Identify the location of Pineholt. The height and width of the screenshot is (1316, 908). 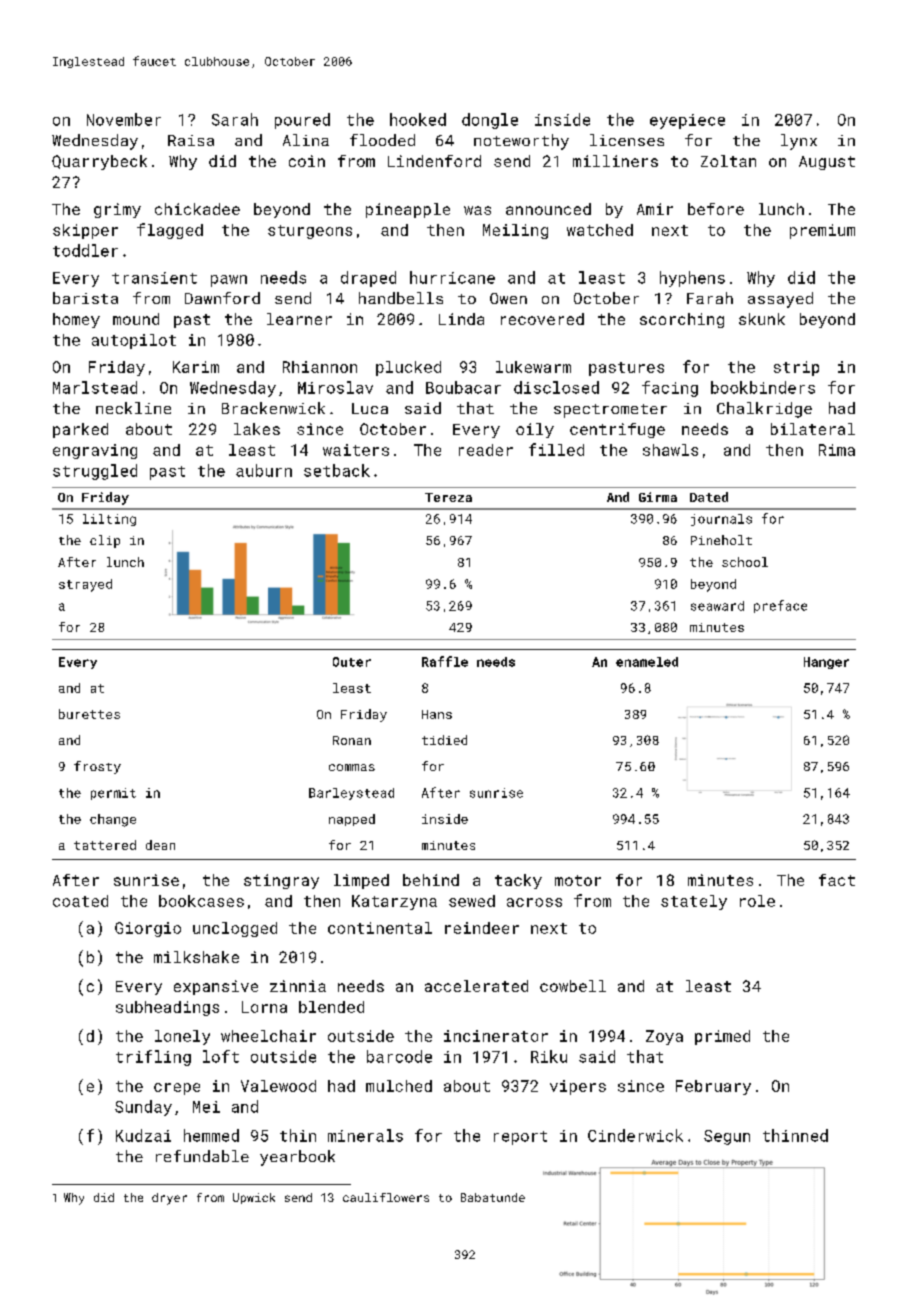
(721, 540).
